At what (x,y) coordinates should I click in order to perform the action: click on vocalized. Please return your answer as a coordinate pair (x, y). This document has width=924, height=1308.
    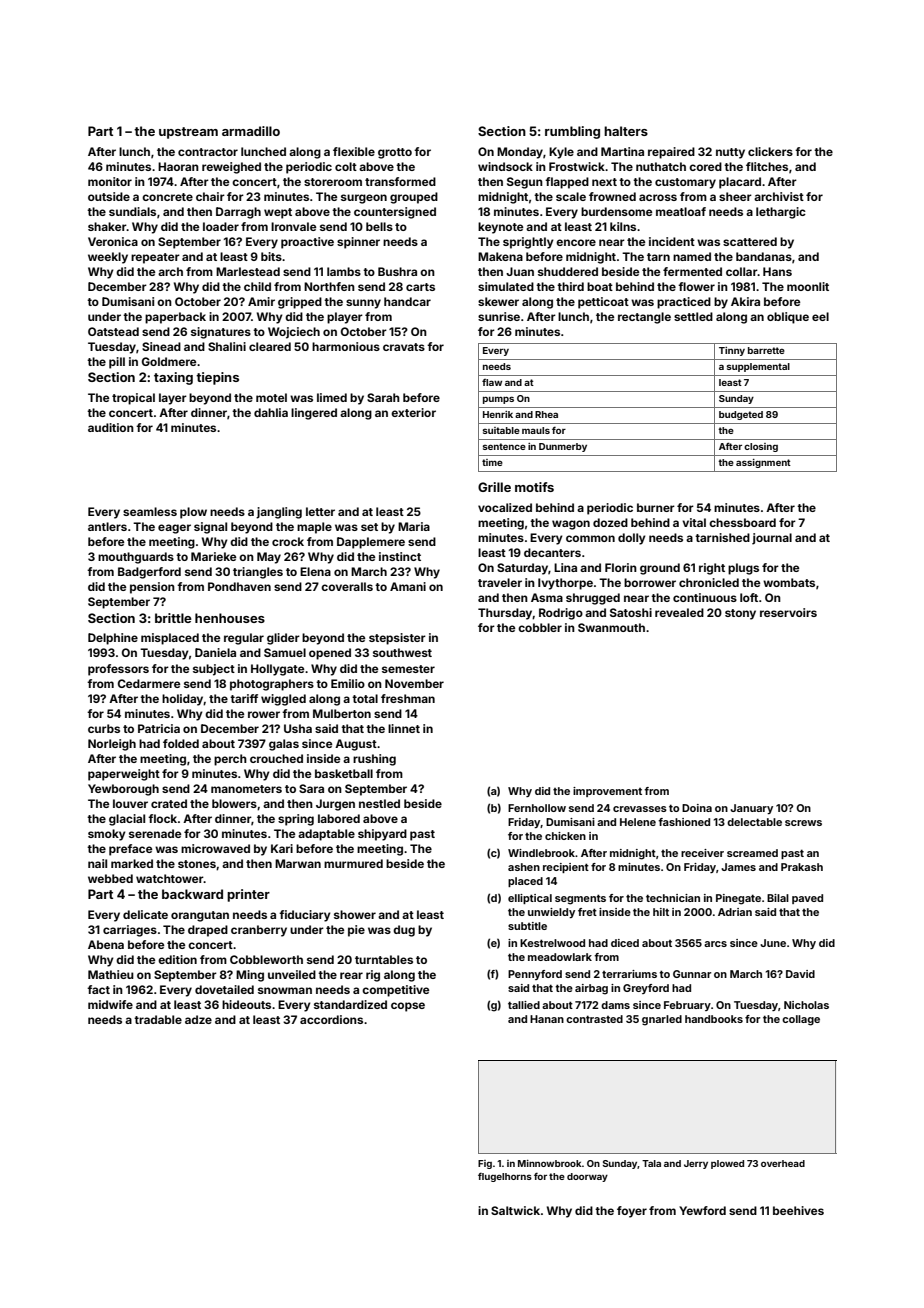
    Looking at the image, I should click on (505, 507).
